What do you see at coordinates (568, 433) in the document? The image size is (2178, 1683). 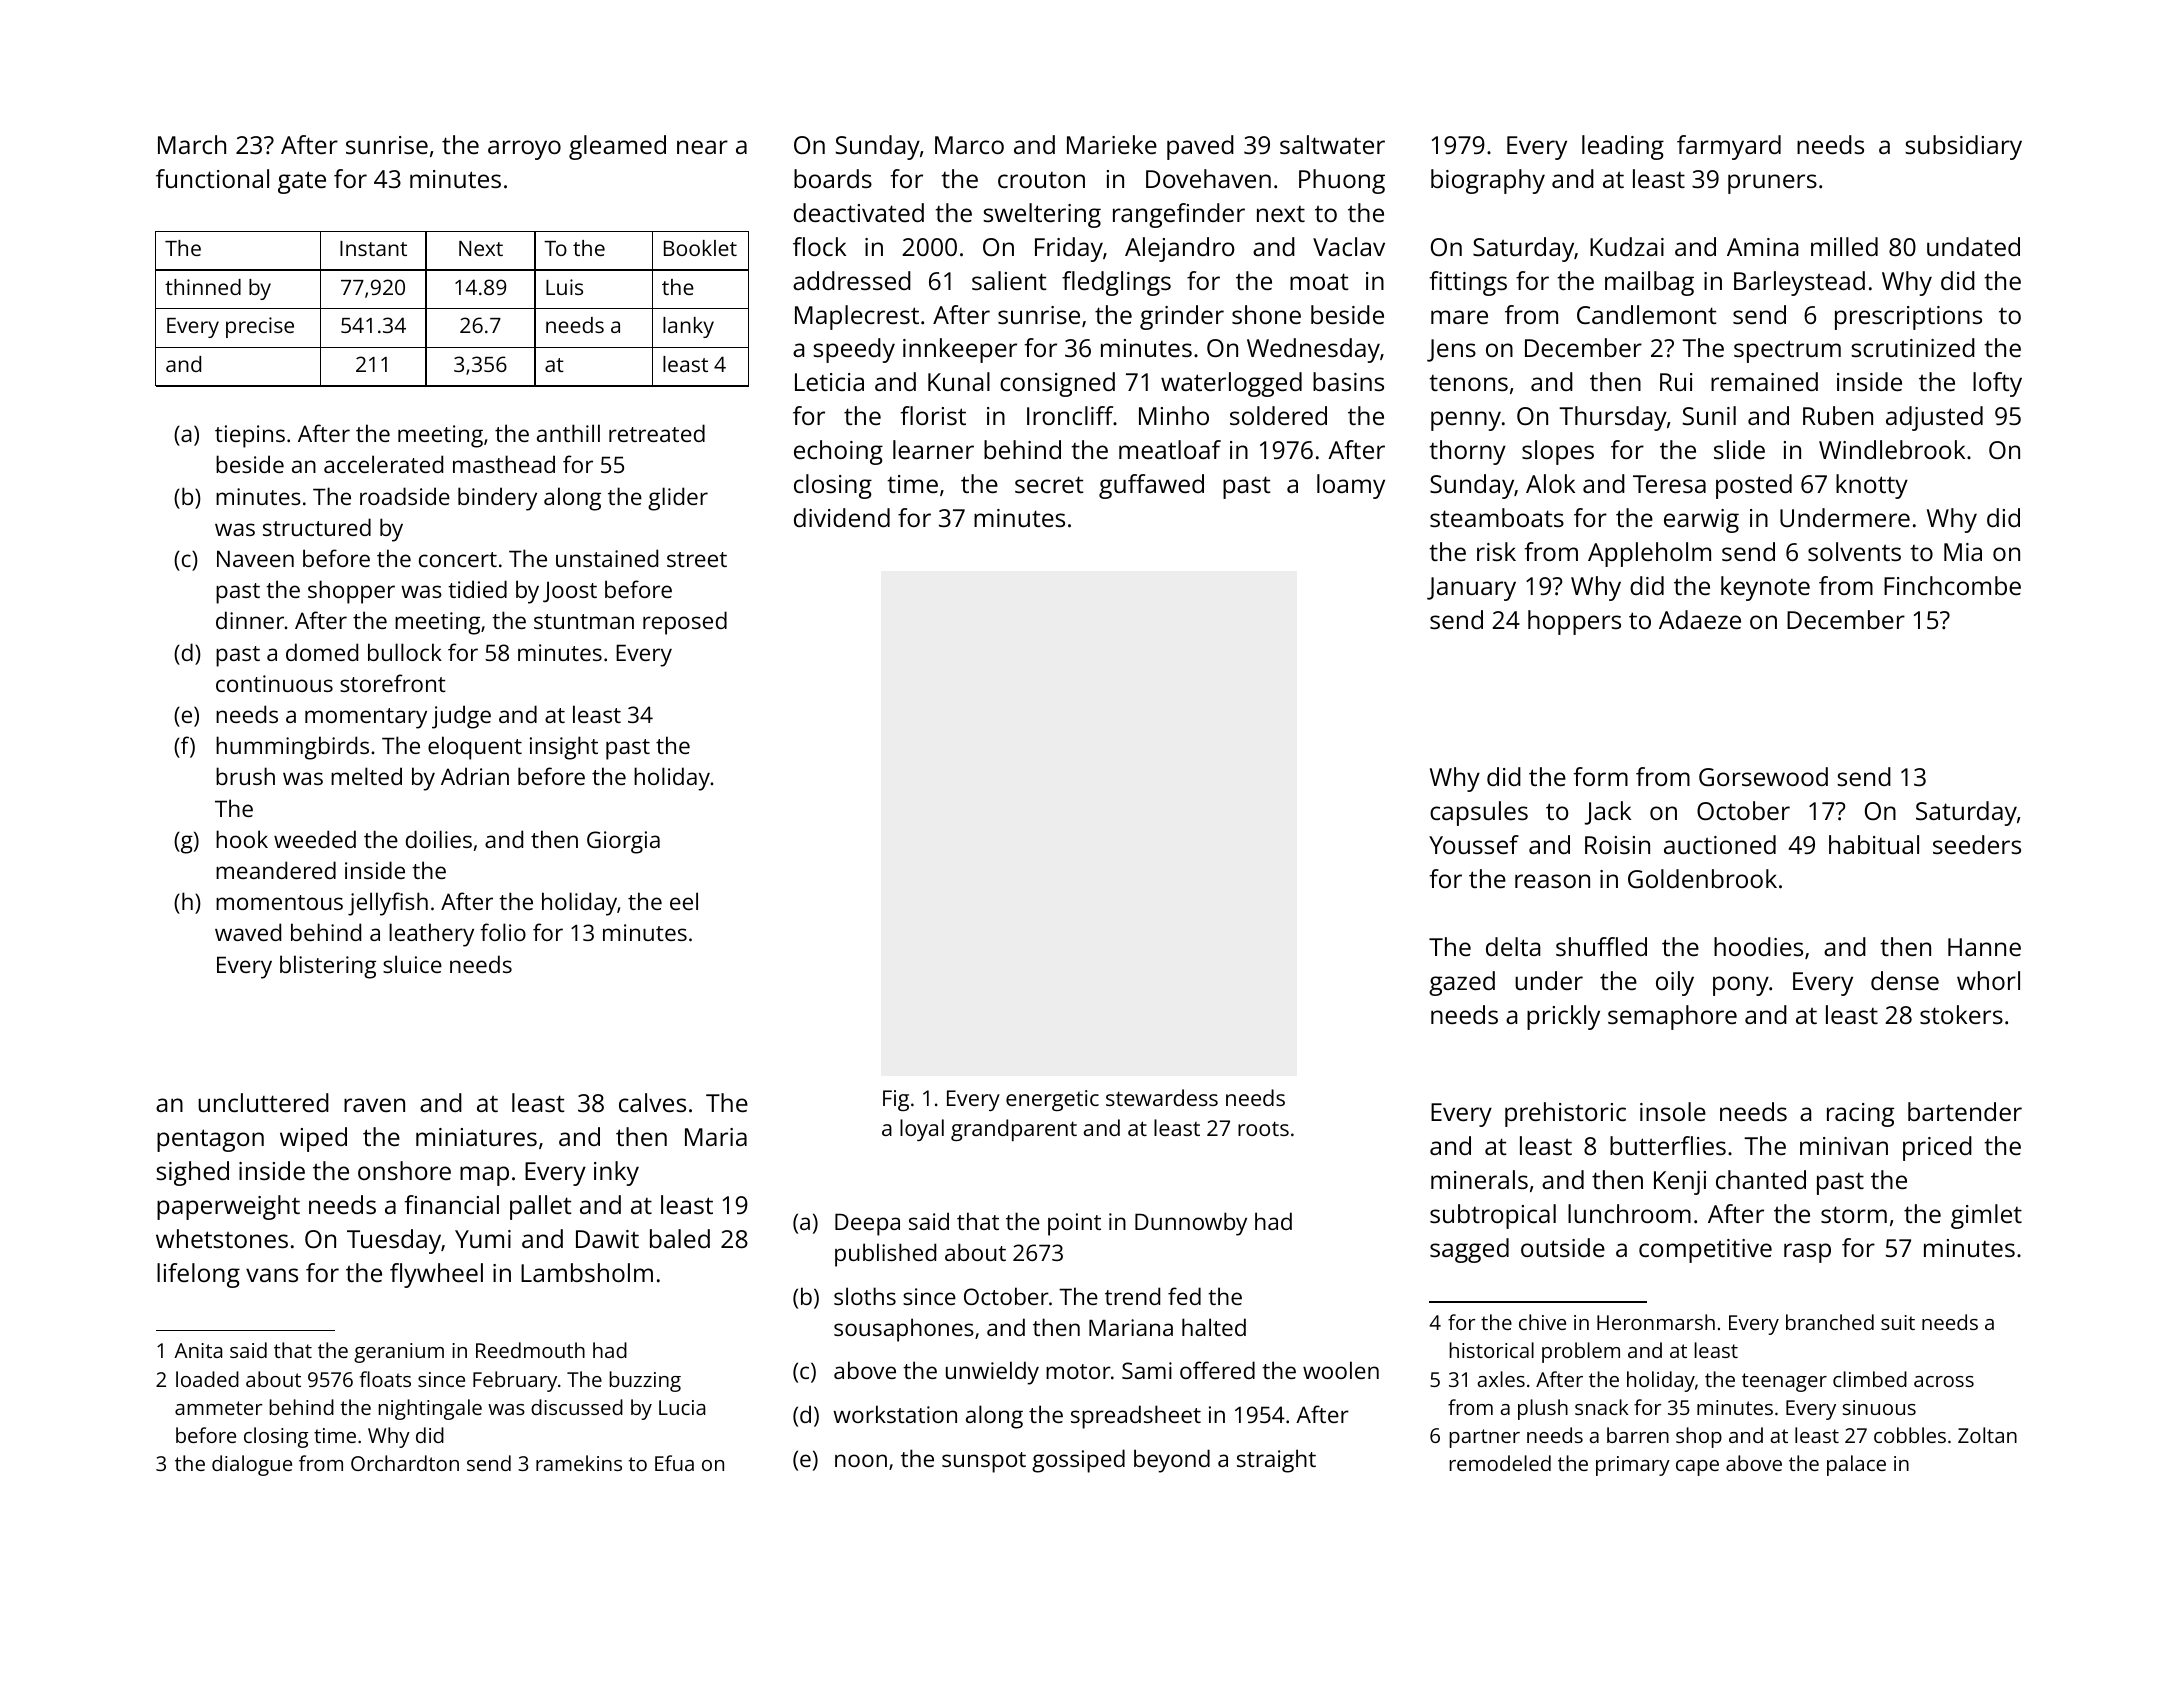 I see `anthill` at bounding box center [568, 433].
